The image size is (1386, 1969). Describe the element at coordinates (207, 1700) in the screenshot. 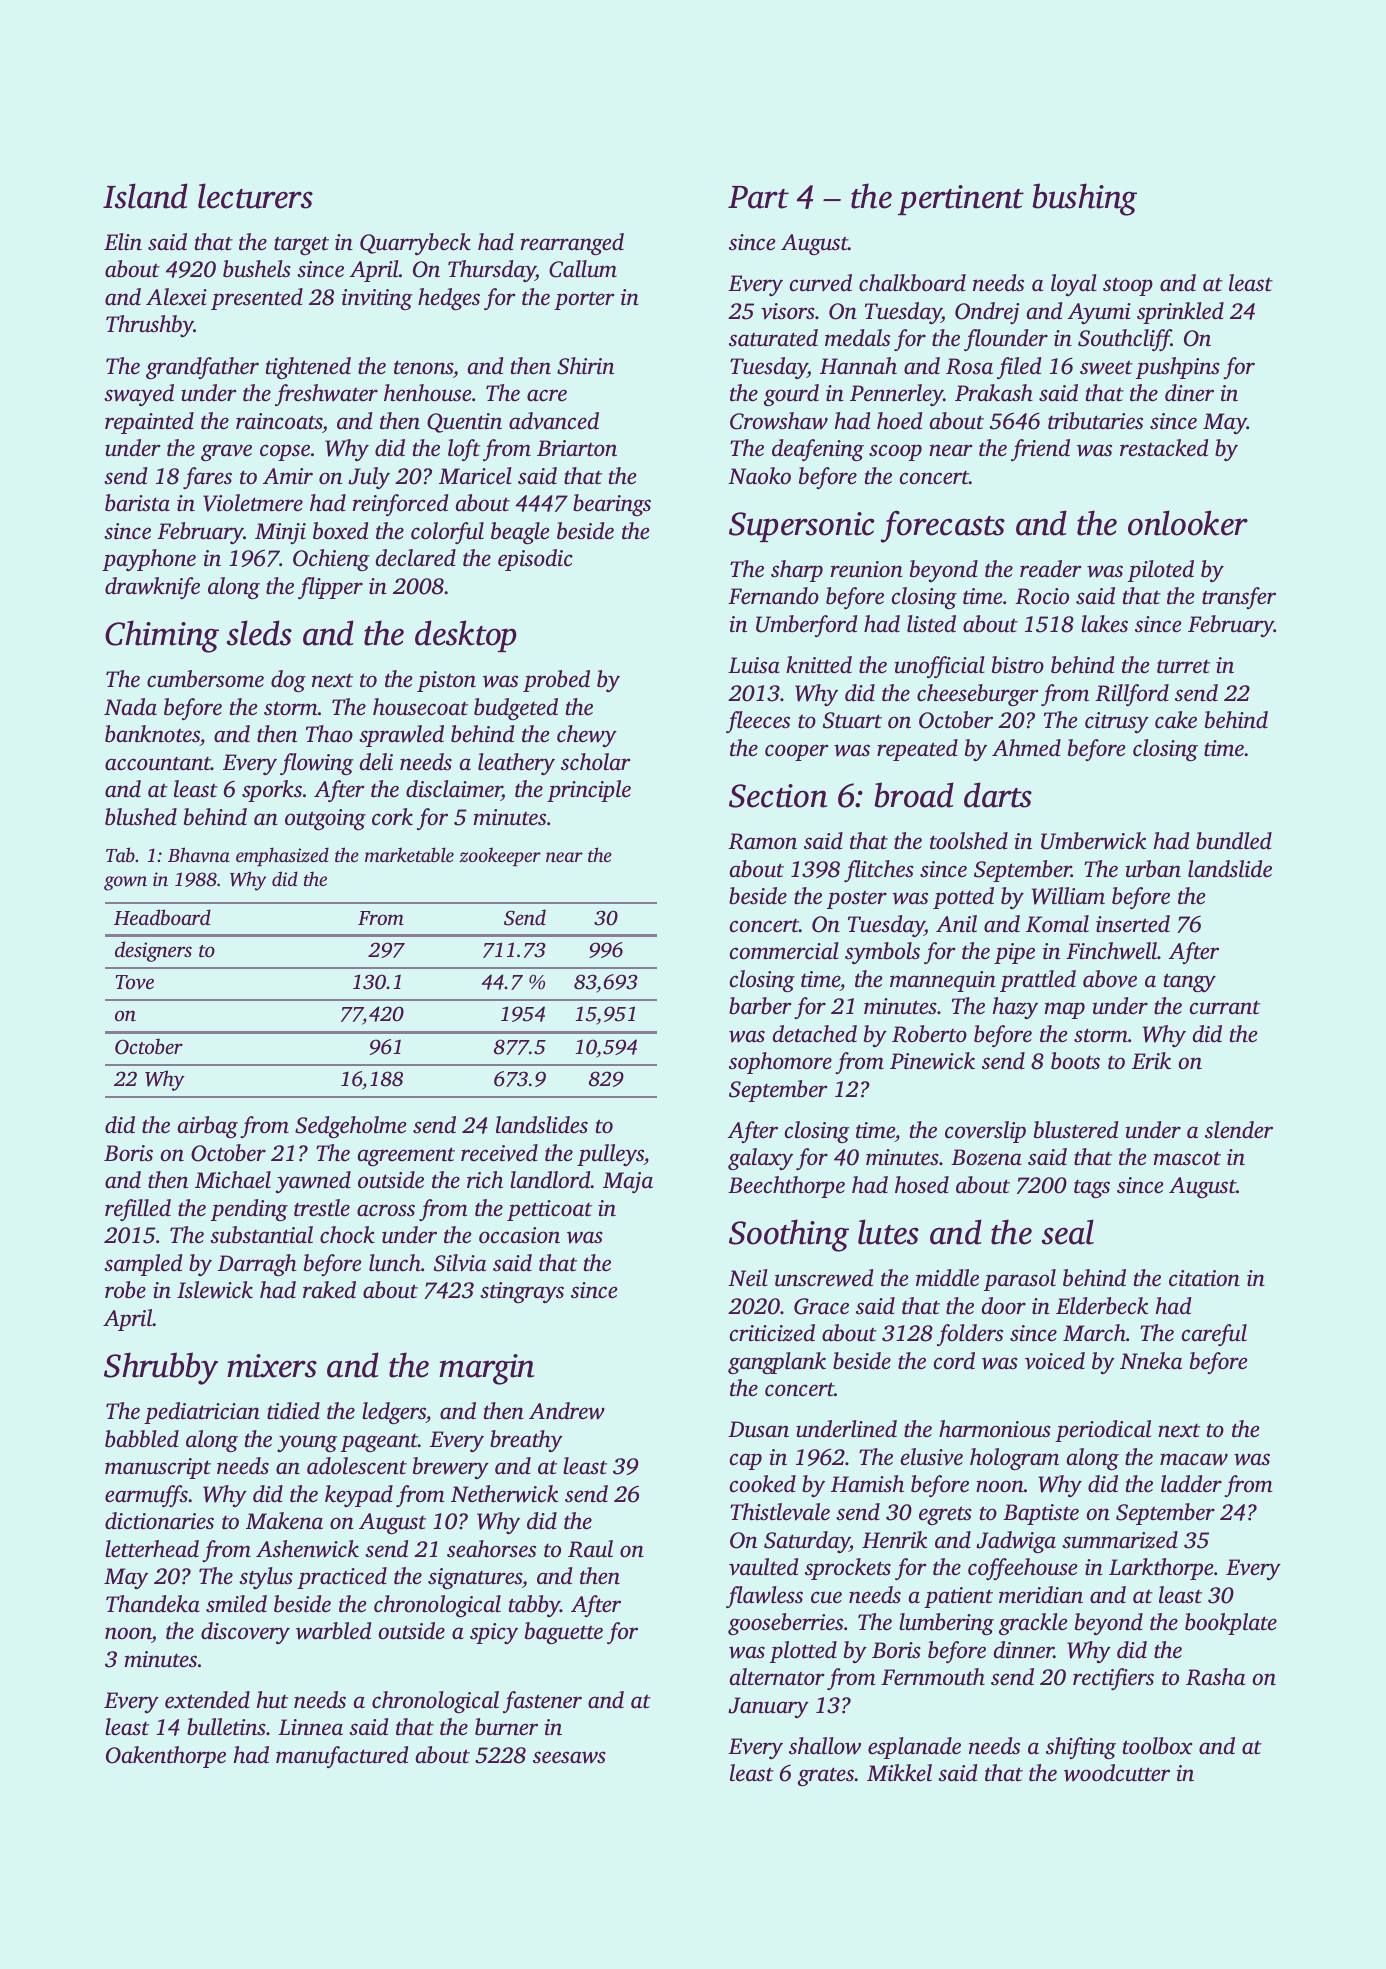

I see `extended` at that location.
